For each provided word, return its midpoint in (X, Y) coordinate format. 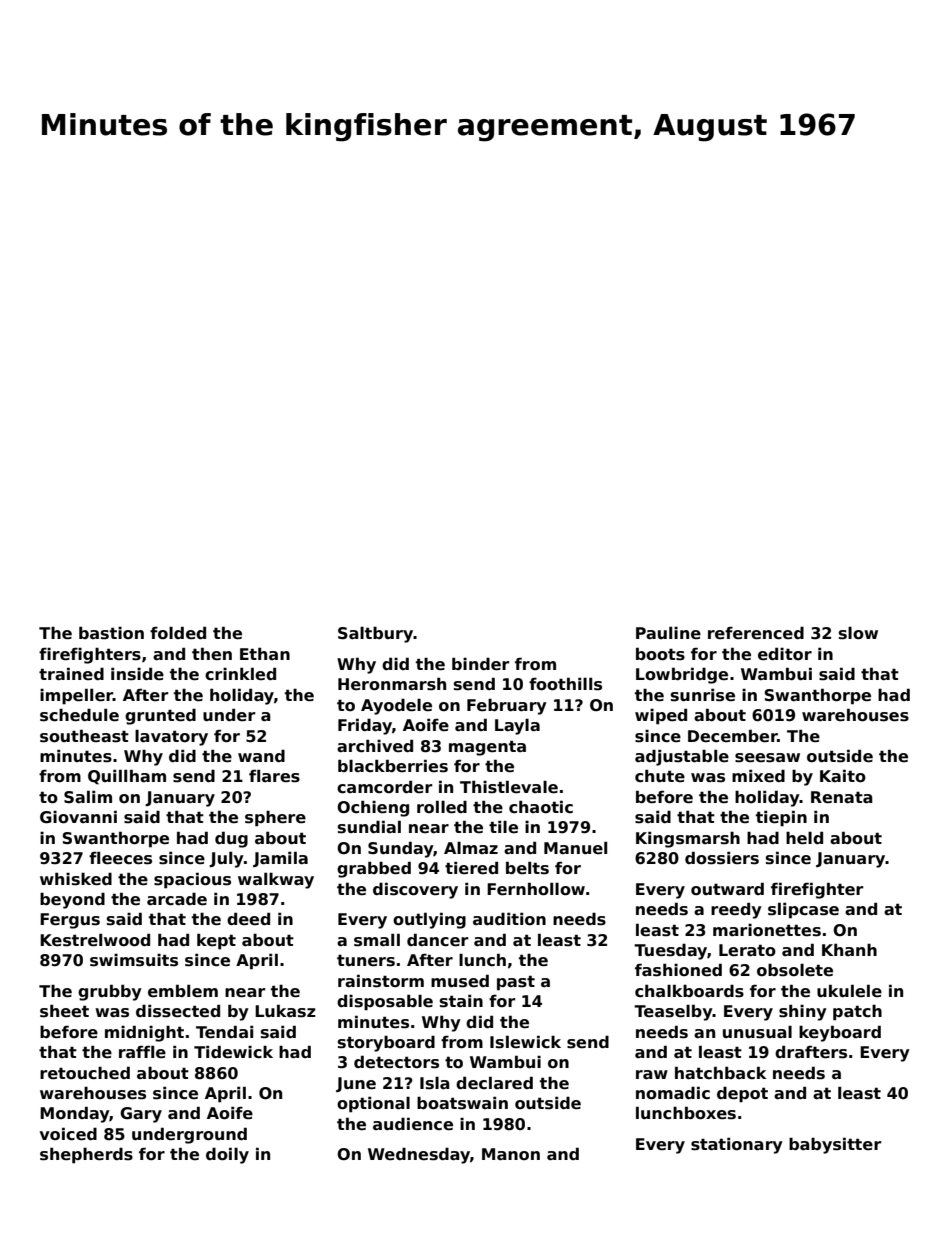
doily (227, 1155)
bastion (111, 633)
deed (248, 919)
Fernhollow (536, 889)
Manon (511, 1154)
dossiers (722, 858)
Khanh (849, 950)
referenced (756, 633)
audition (509, 919)
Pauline (668, 633)
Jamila (280, 859)
